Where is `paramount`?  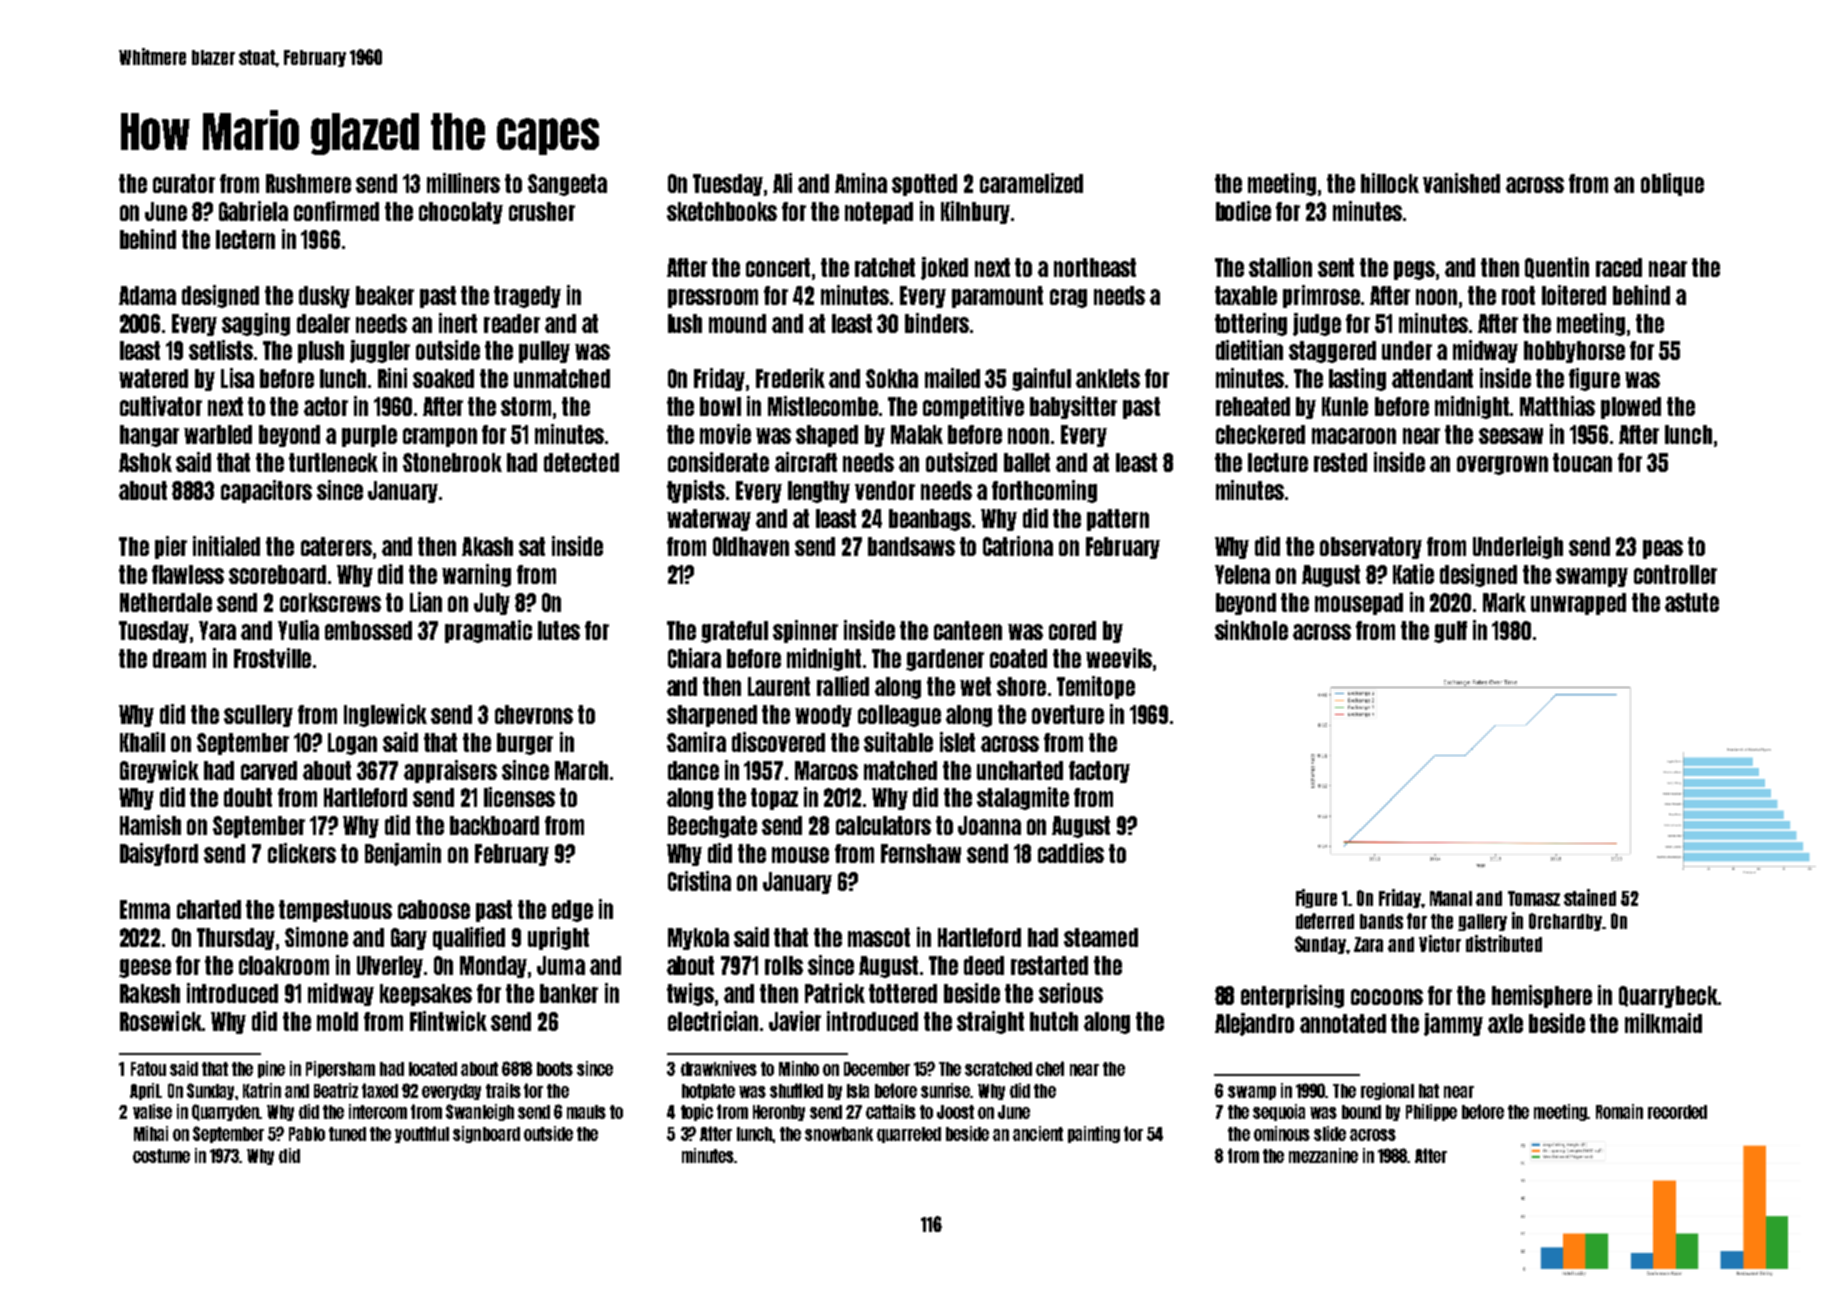
paramount is located at coordinates (997, 297).
